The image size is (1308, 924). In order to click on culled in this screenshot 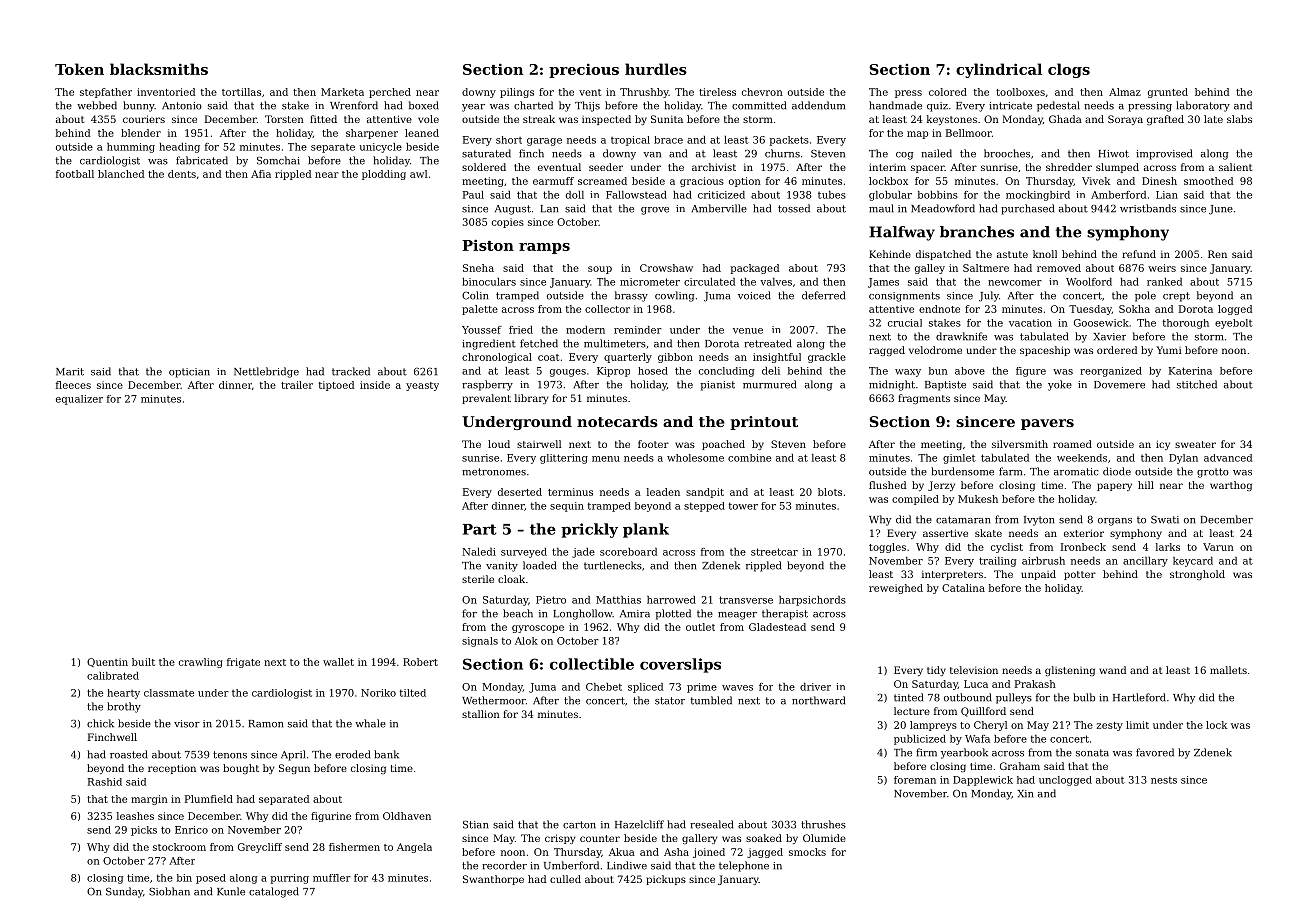, I will do `click(565, 879)`.
